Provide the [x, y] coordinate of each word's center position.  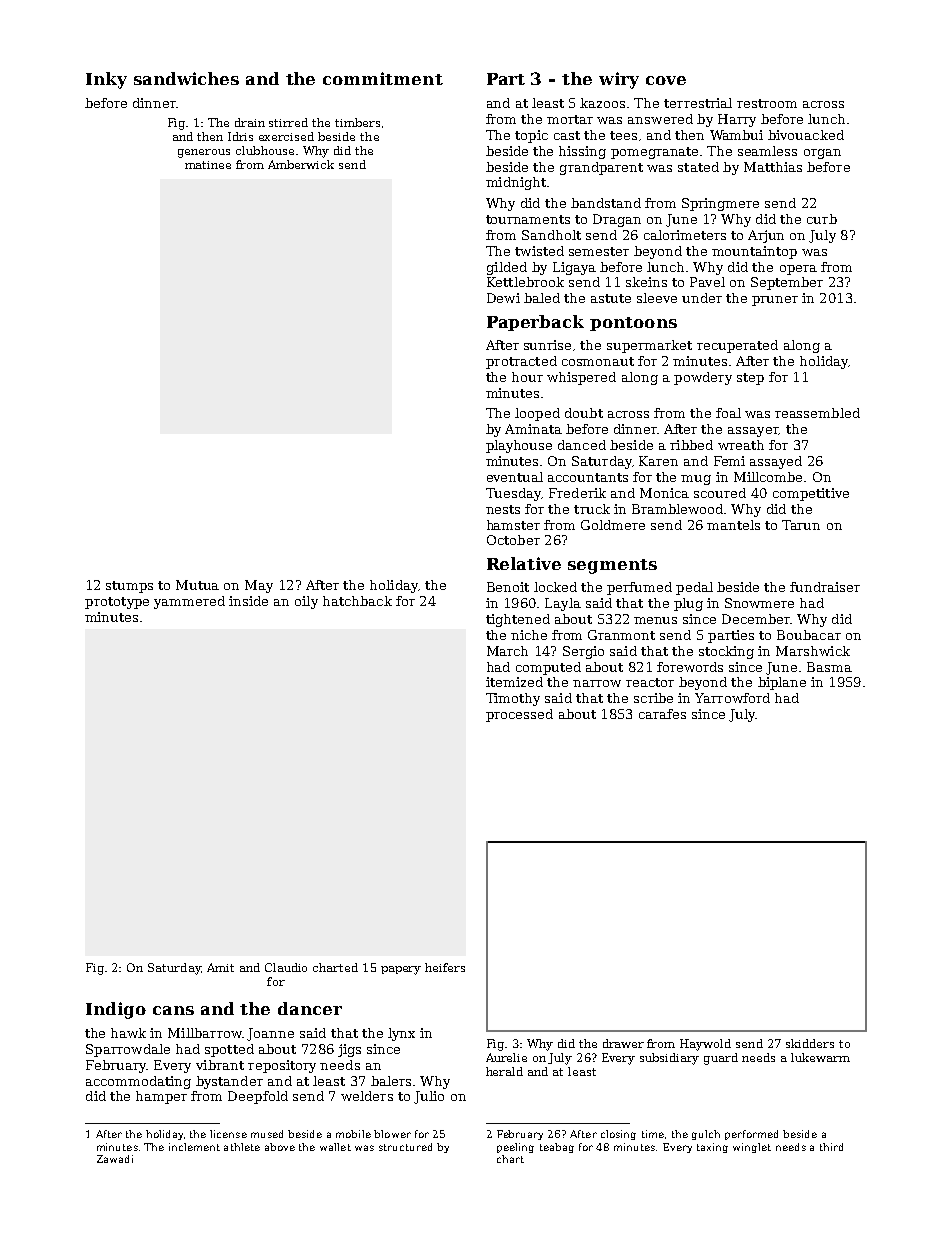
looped [537, 414]
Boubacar [809, 635]
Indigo [116, 1010]
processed [519, 715]
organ [822, 154]
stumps [129, 587]
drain [250, 122]
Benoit [508, 587]
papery [401, 970]
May [259, 586]
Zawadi [115, 1159]
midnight [516, 183]
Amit [220, 967]
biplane [782, 683]
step [750, 379]
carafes [662, 714]
